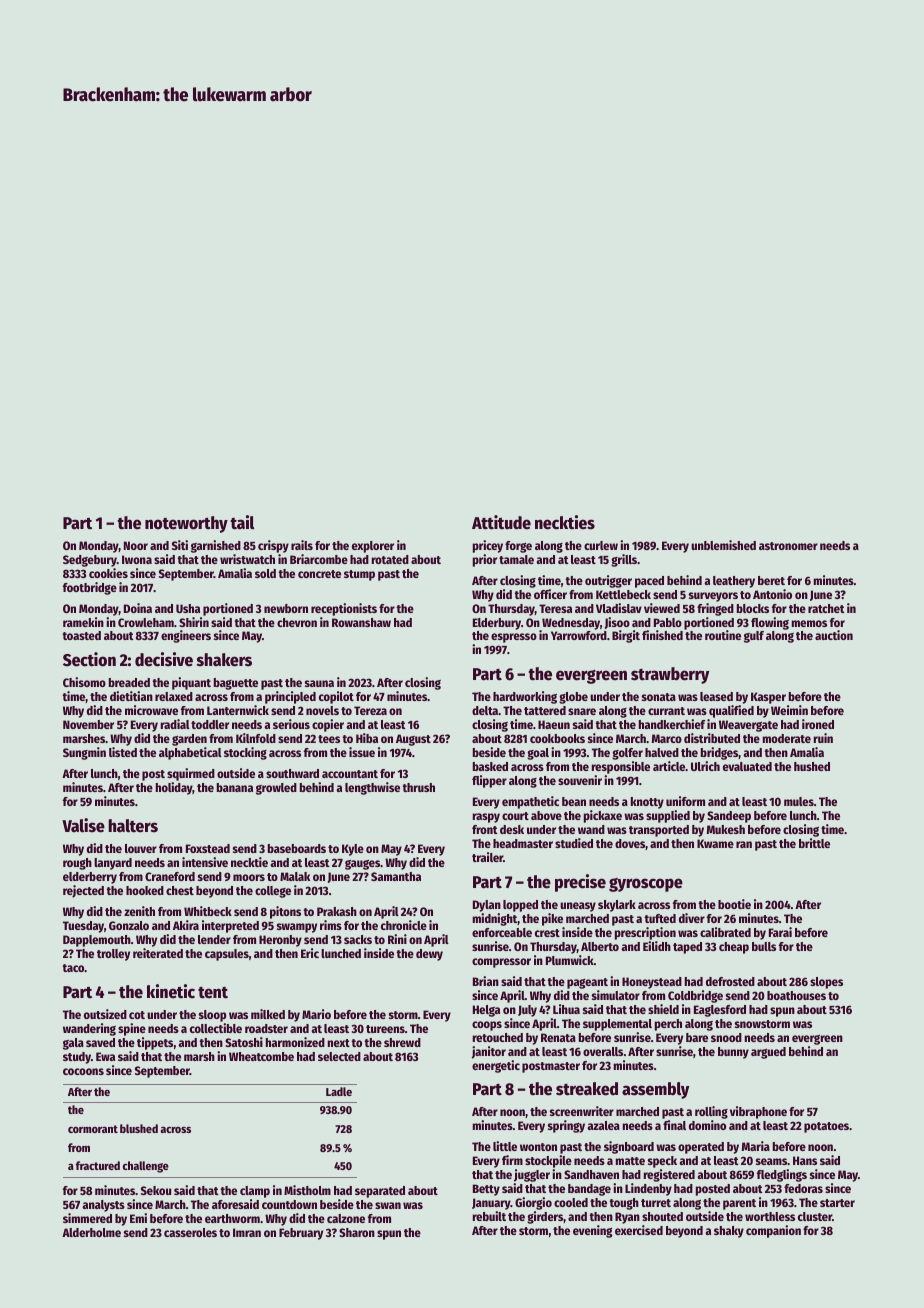 The width and height of the screenshot is (924, 1308). Describe the element at coordinates (485, 829) in the screenshot. I see `front` at that location.
